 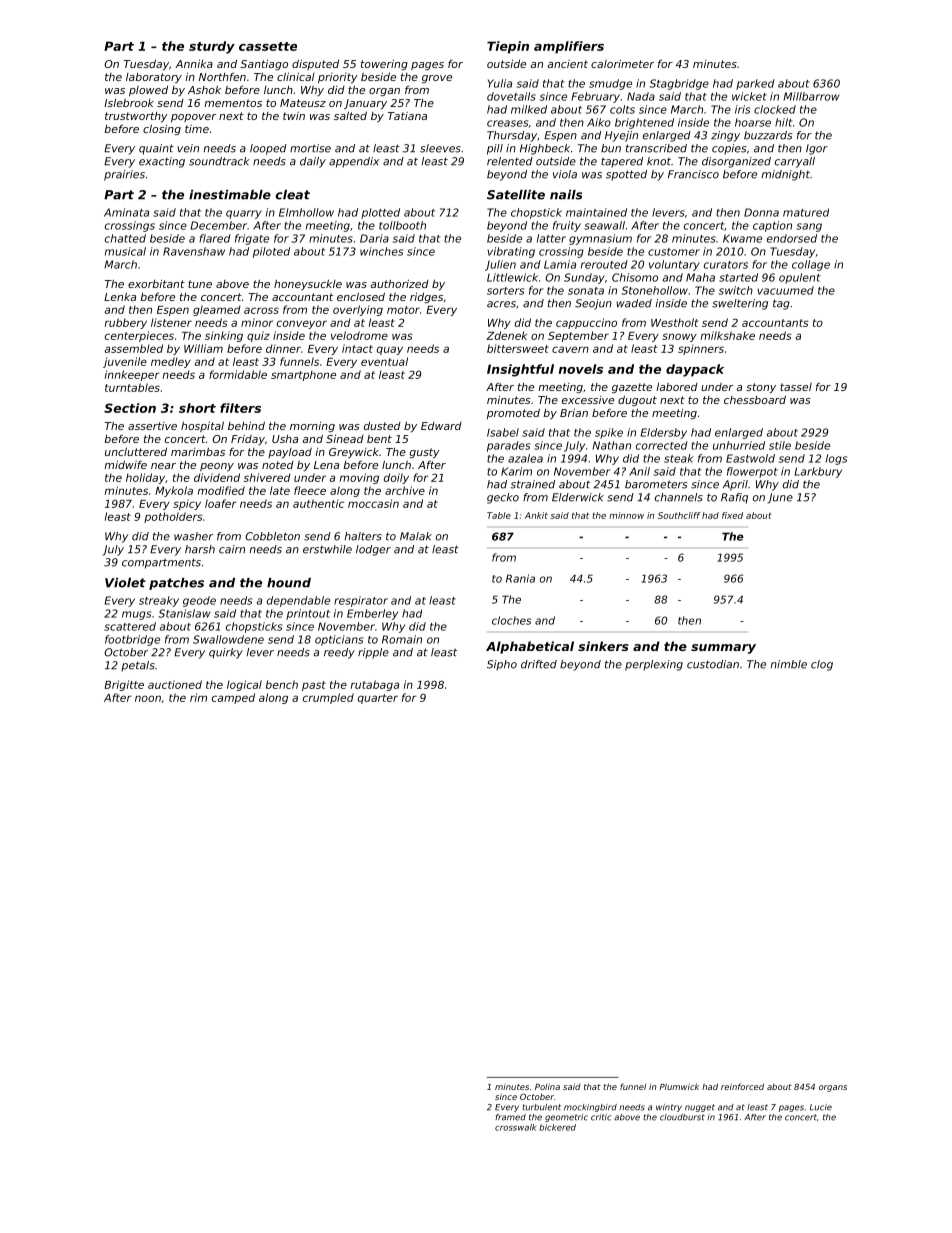 What do you see at coordinates (603, 646) in the document?
I see `sinkers` at bounding box center [603, 646].
